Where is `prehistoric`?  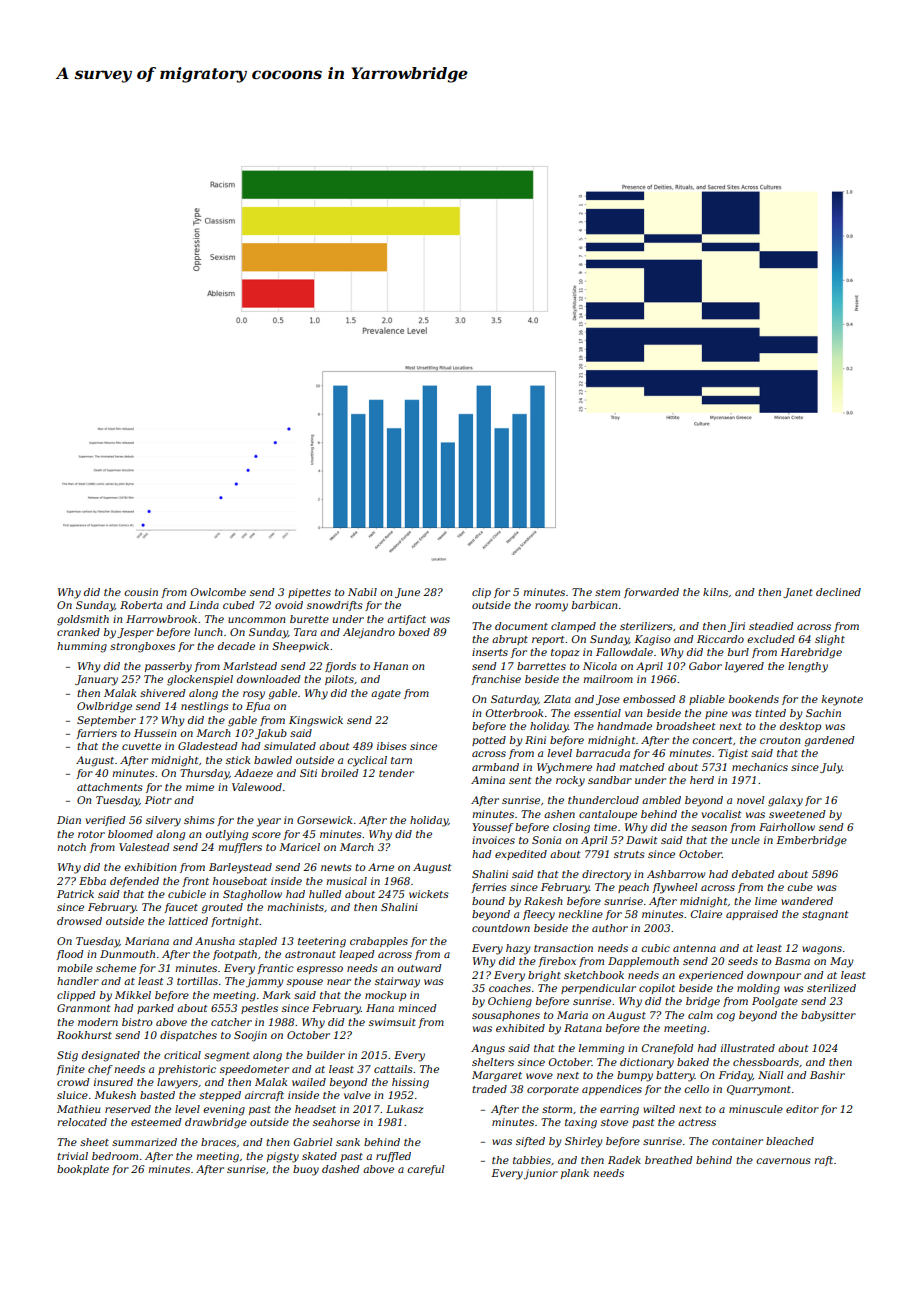 prehistoric is located at coordinates (187, 1070).
